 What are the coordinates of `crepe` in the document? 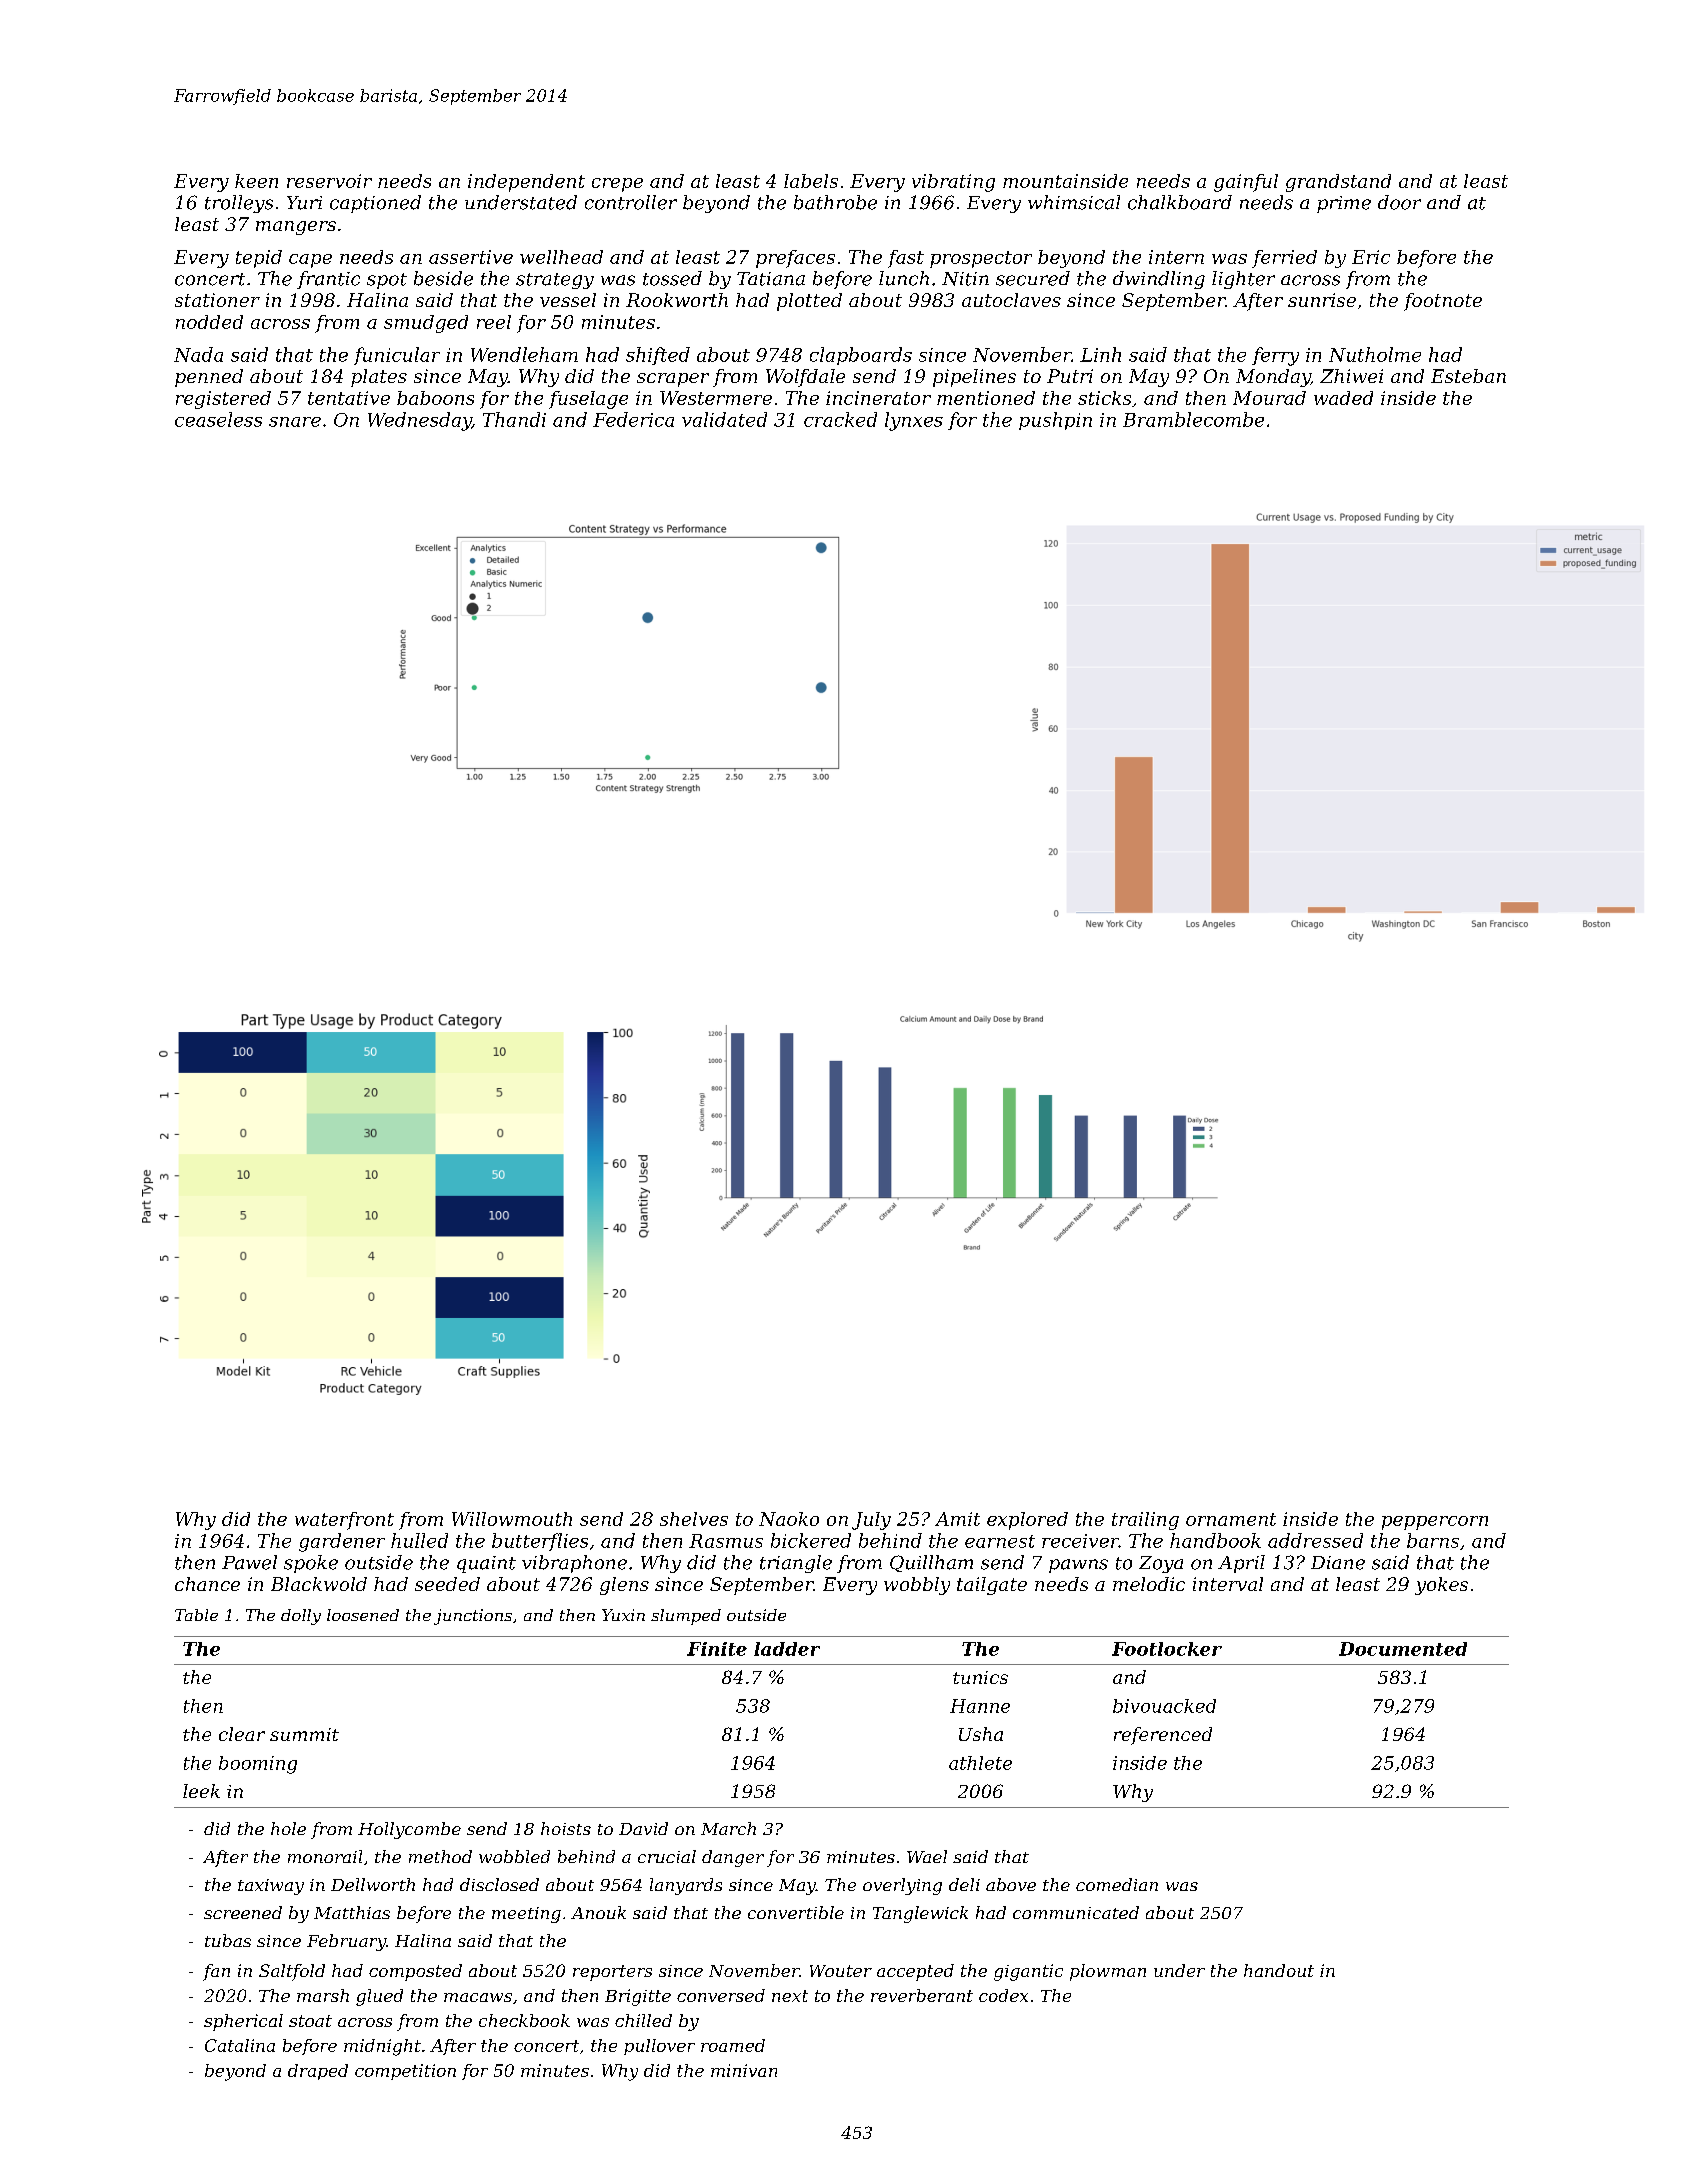 It's located at (617, 185).
